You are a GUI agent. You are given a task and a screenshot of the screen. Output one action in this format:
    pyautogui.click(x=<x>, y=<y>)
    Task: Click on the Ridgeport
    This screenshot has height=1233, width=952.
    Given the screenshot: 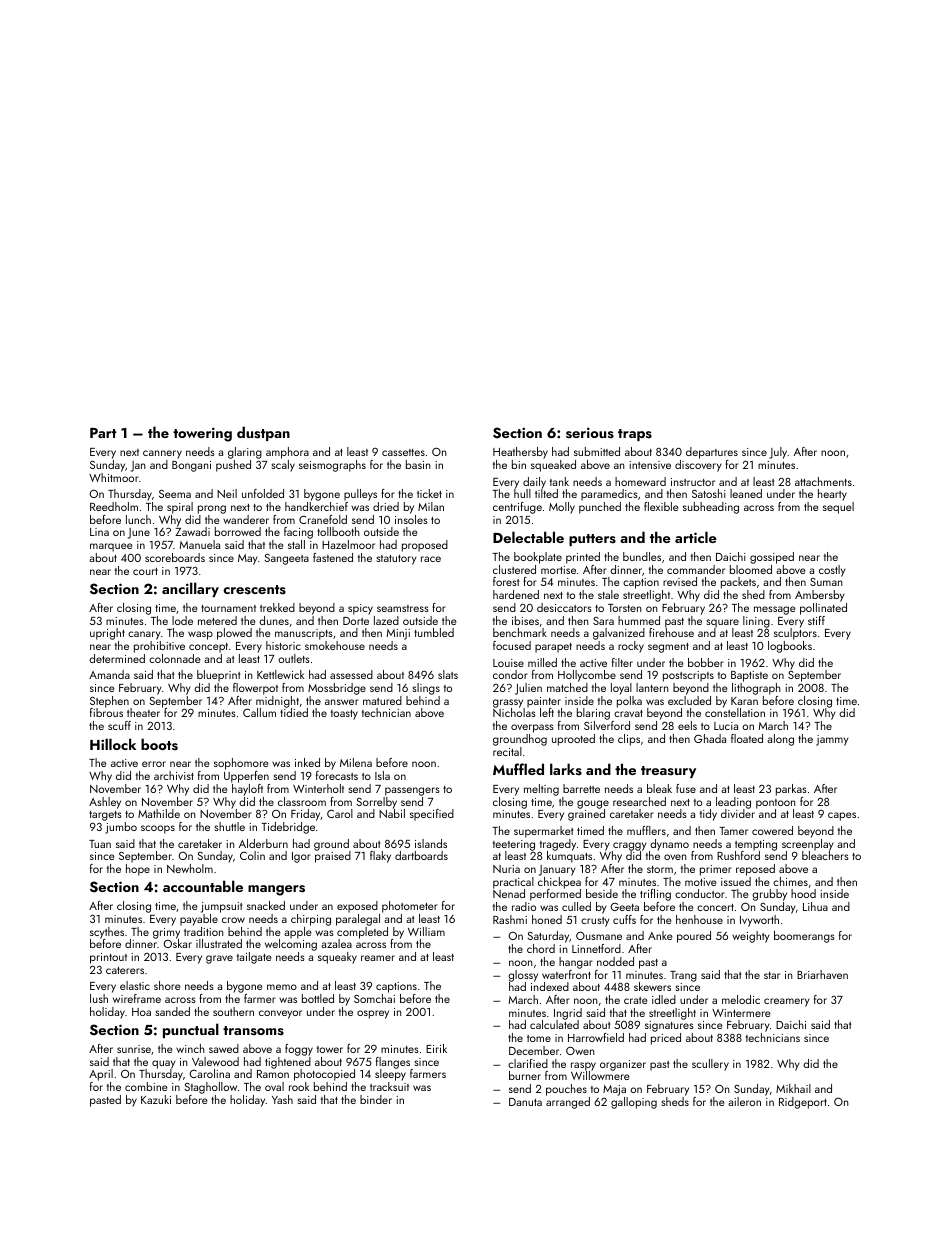 What is the action you would take?
    pyautogui.click(x=803, y=1103)
